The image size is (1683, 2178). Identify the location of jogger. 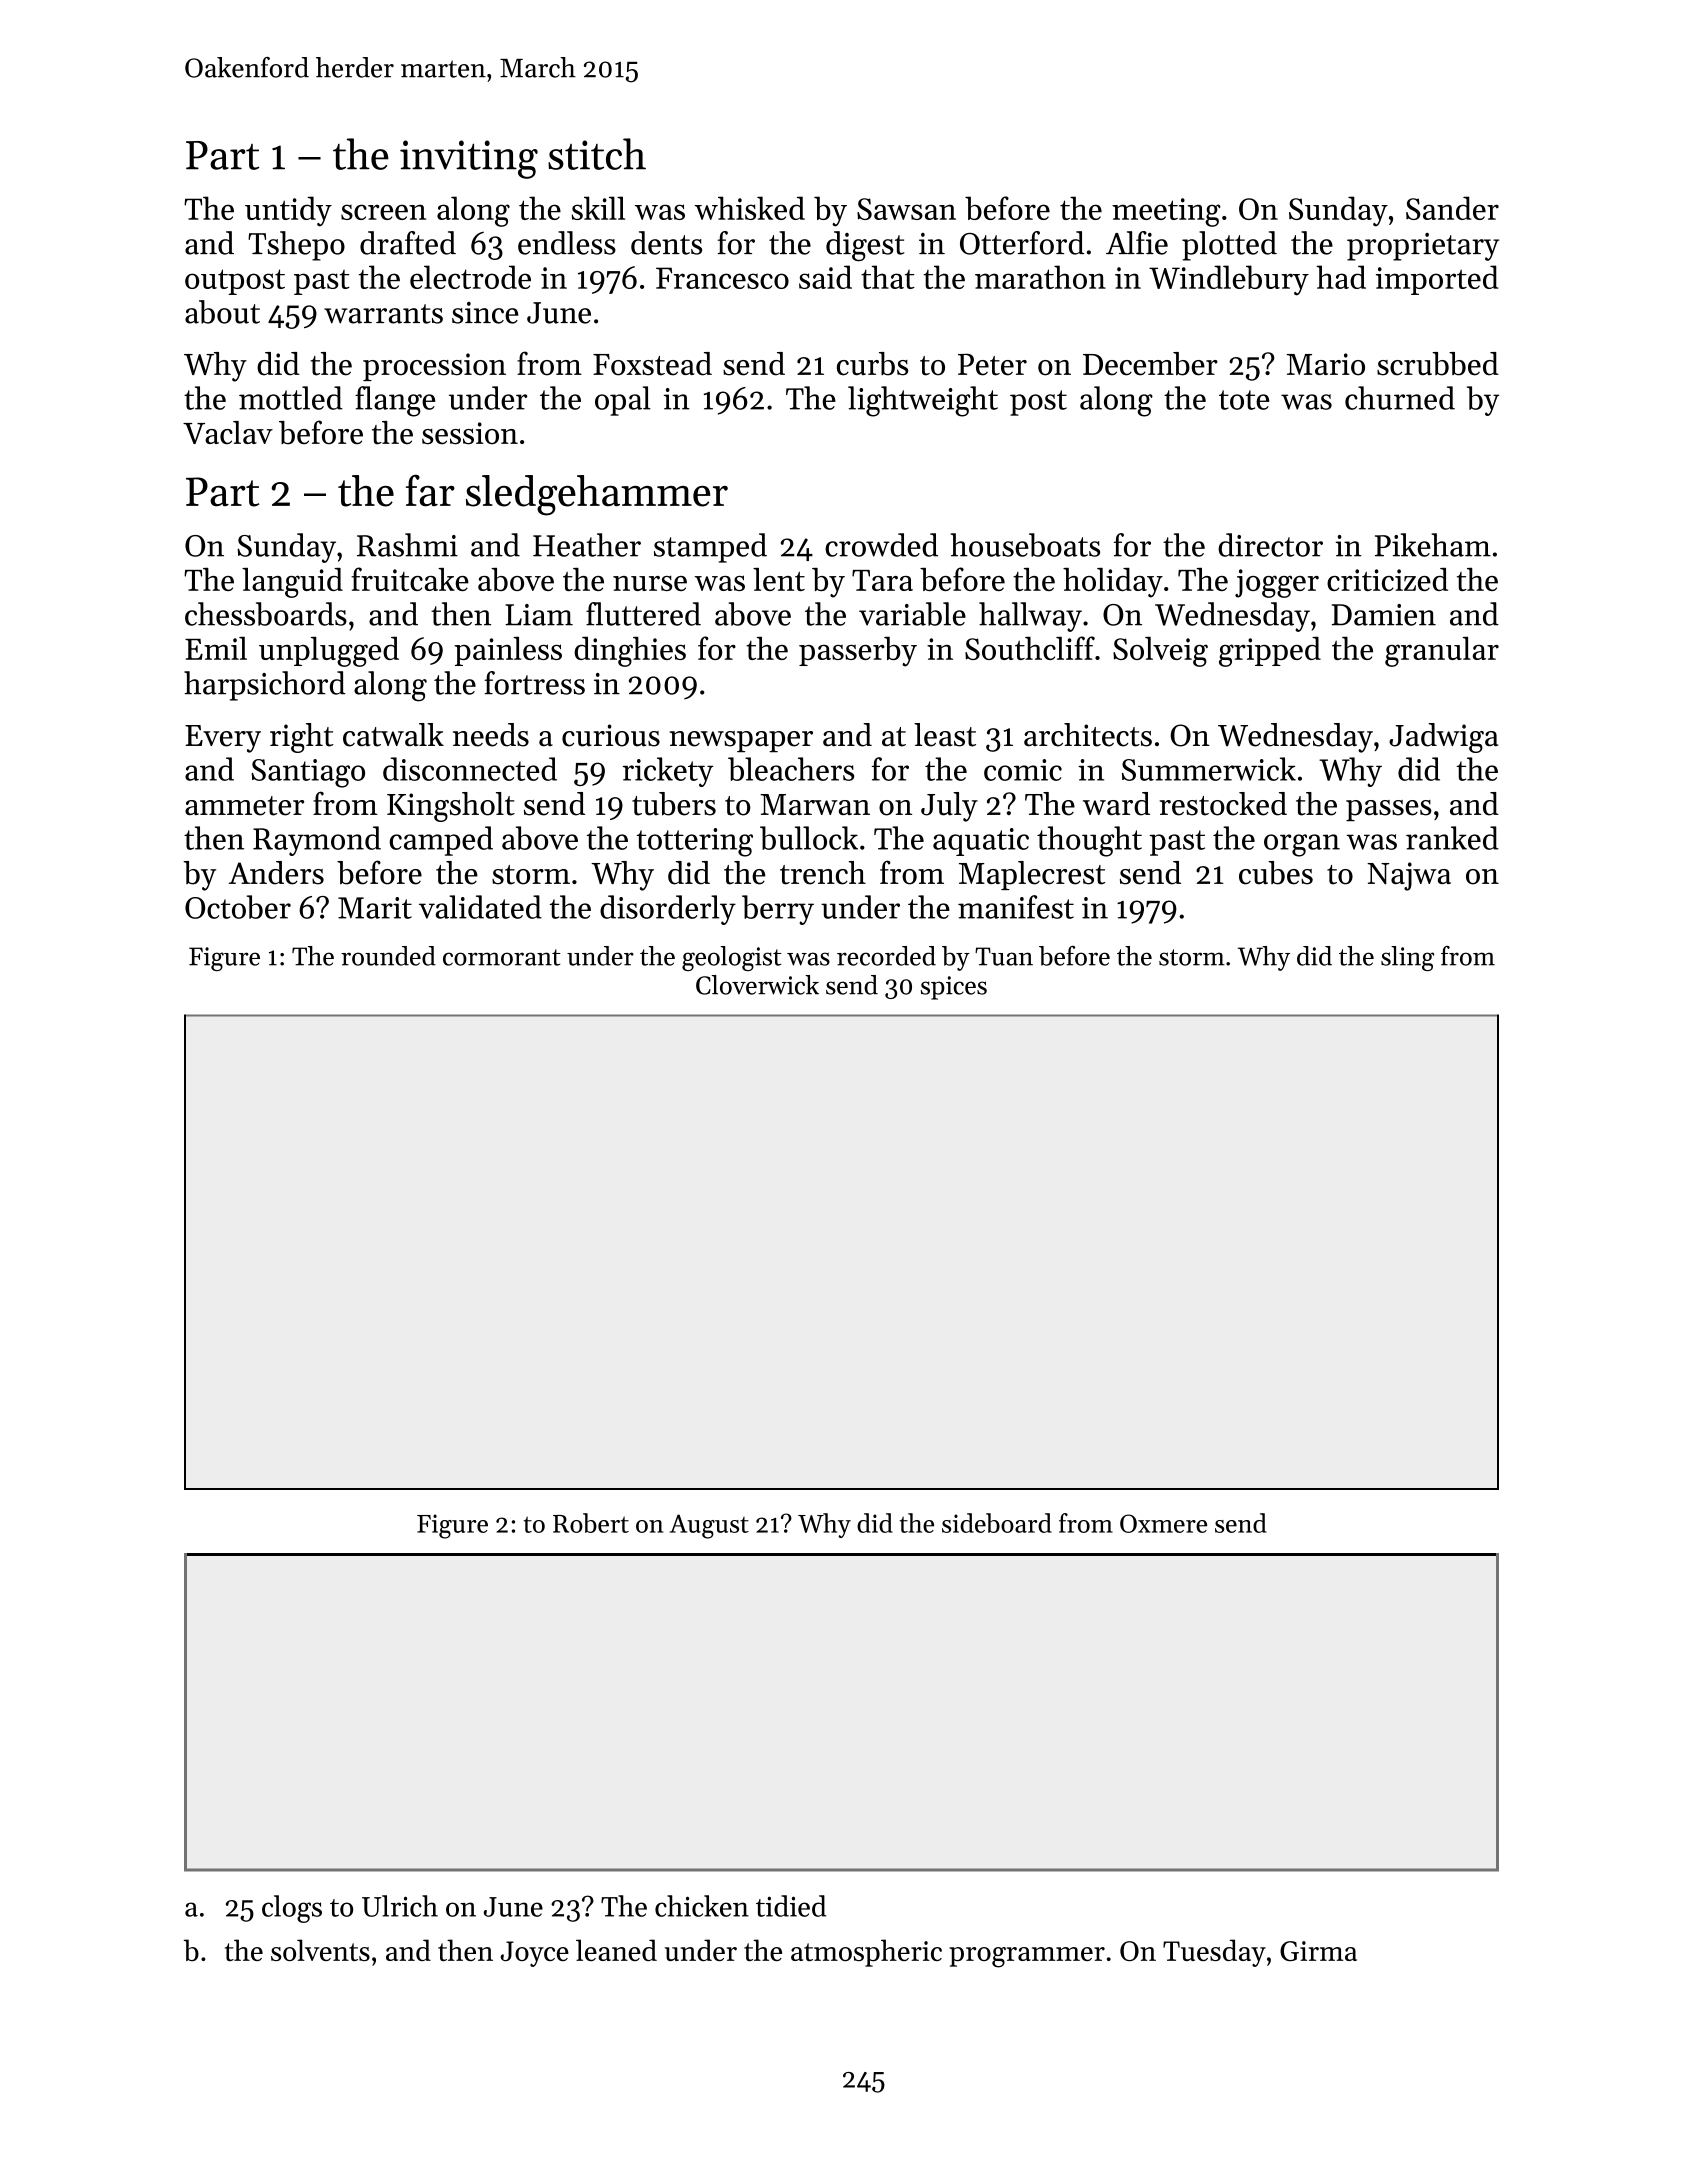
(1277, 583).
